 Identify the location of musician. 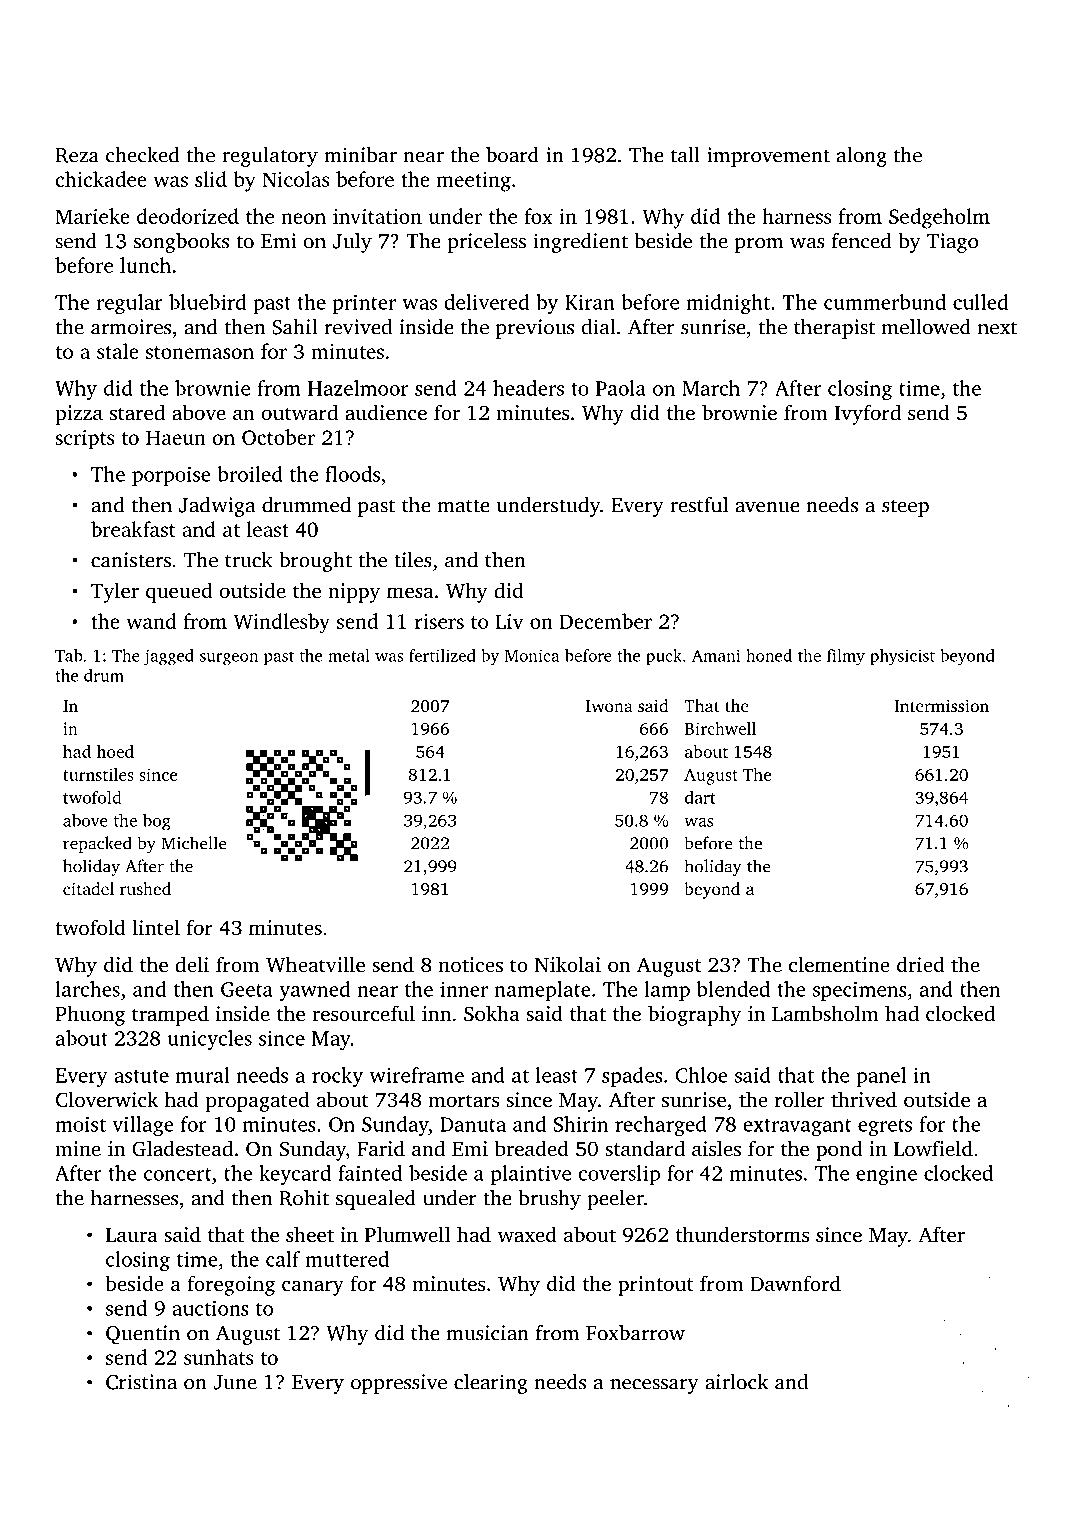
(487, 1333).
